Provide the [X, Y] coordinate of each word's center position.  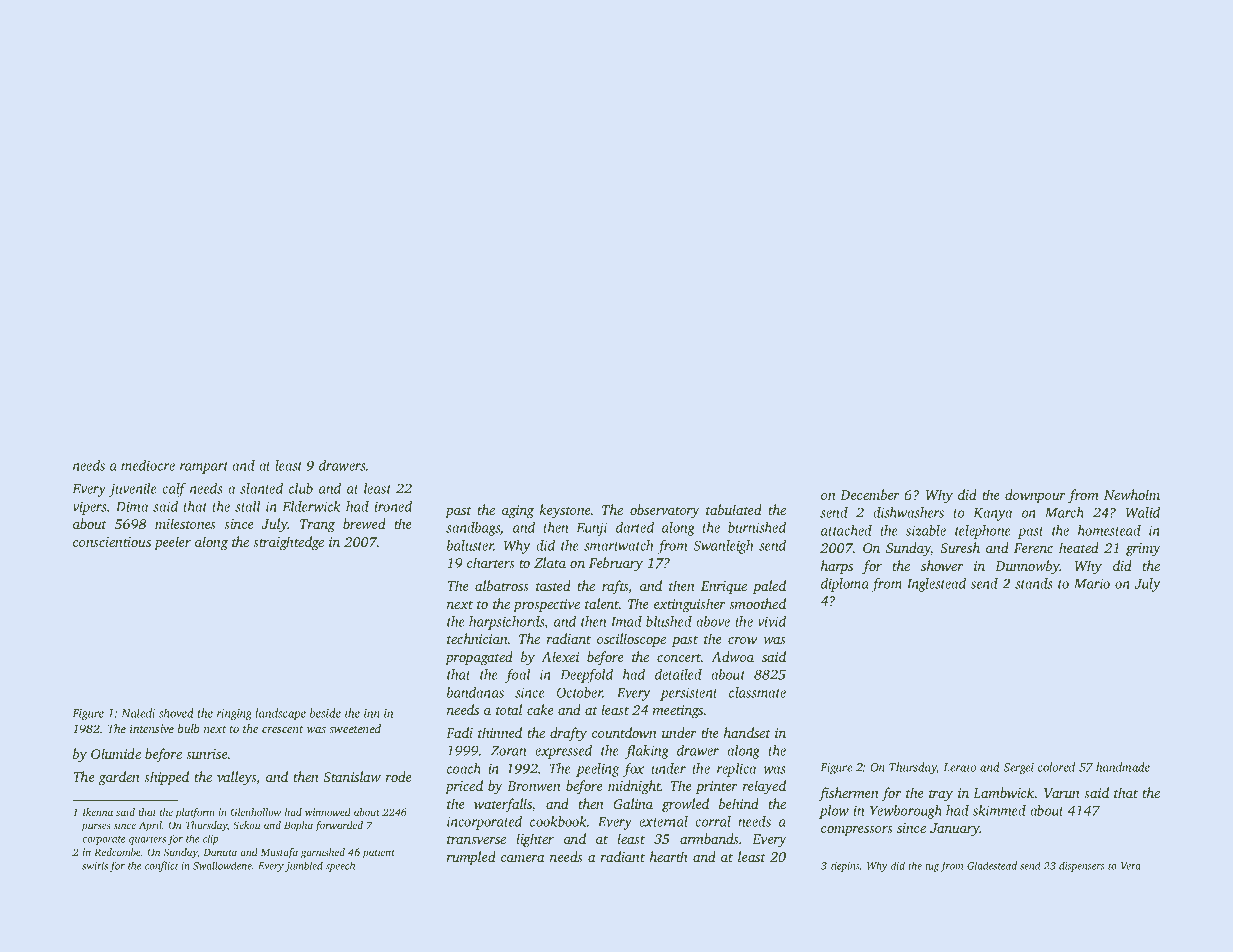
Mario [1092, 583]
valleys [237, 778]
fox [633, 770]
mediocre [148, 465]
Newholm [1132, 494]
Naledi [138, 713]
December [870, 494]
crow [742, 640]
